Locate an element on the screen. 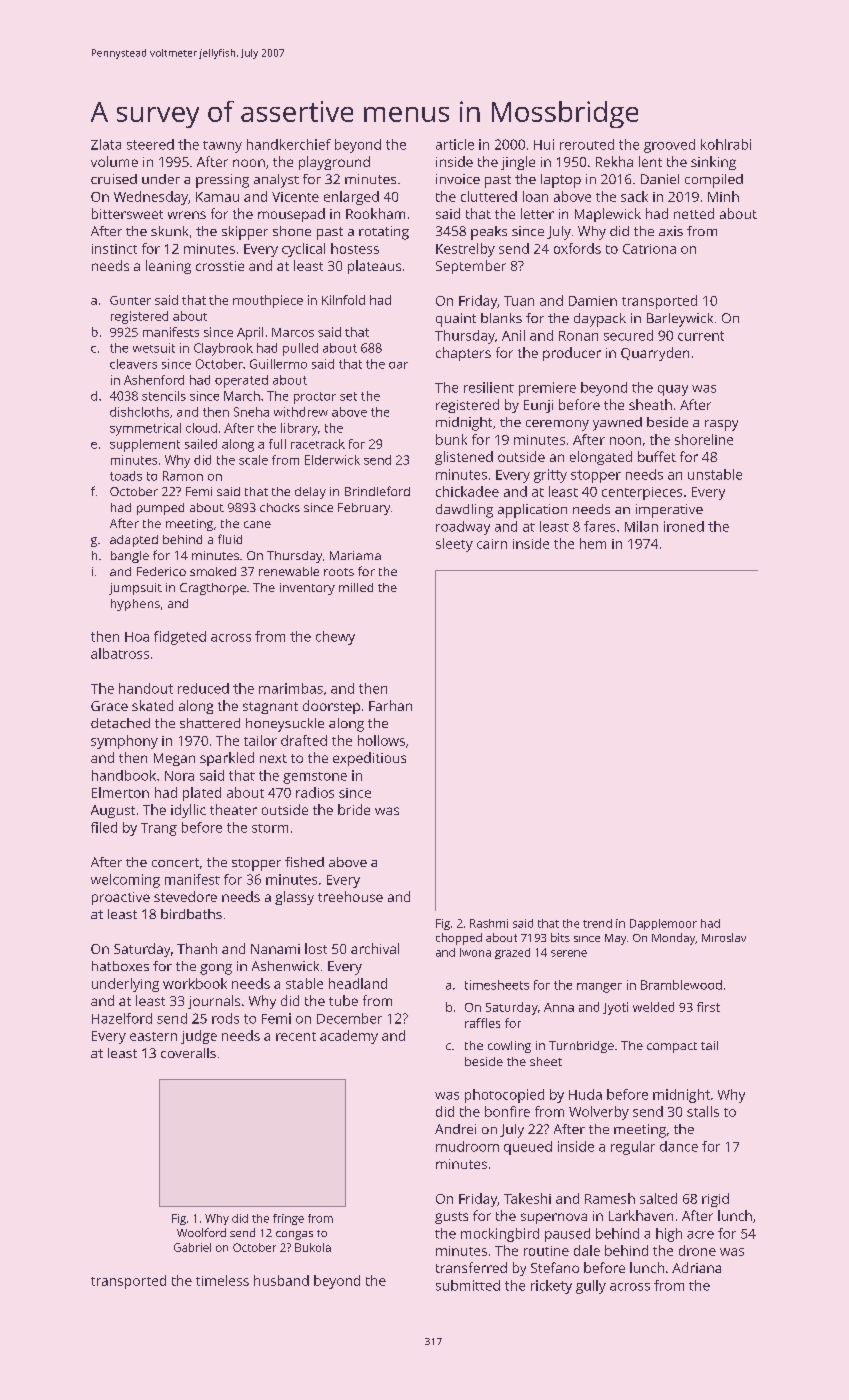  Miroslav is located at coordinates (724, 937).
